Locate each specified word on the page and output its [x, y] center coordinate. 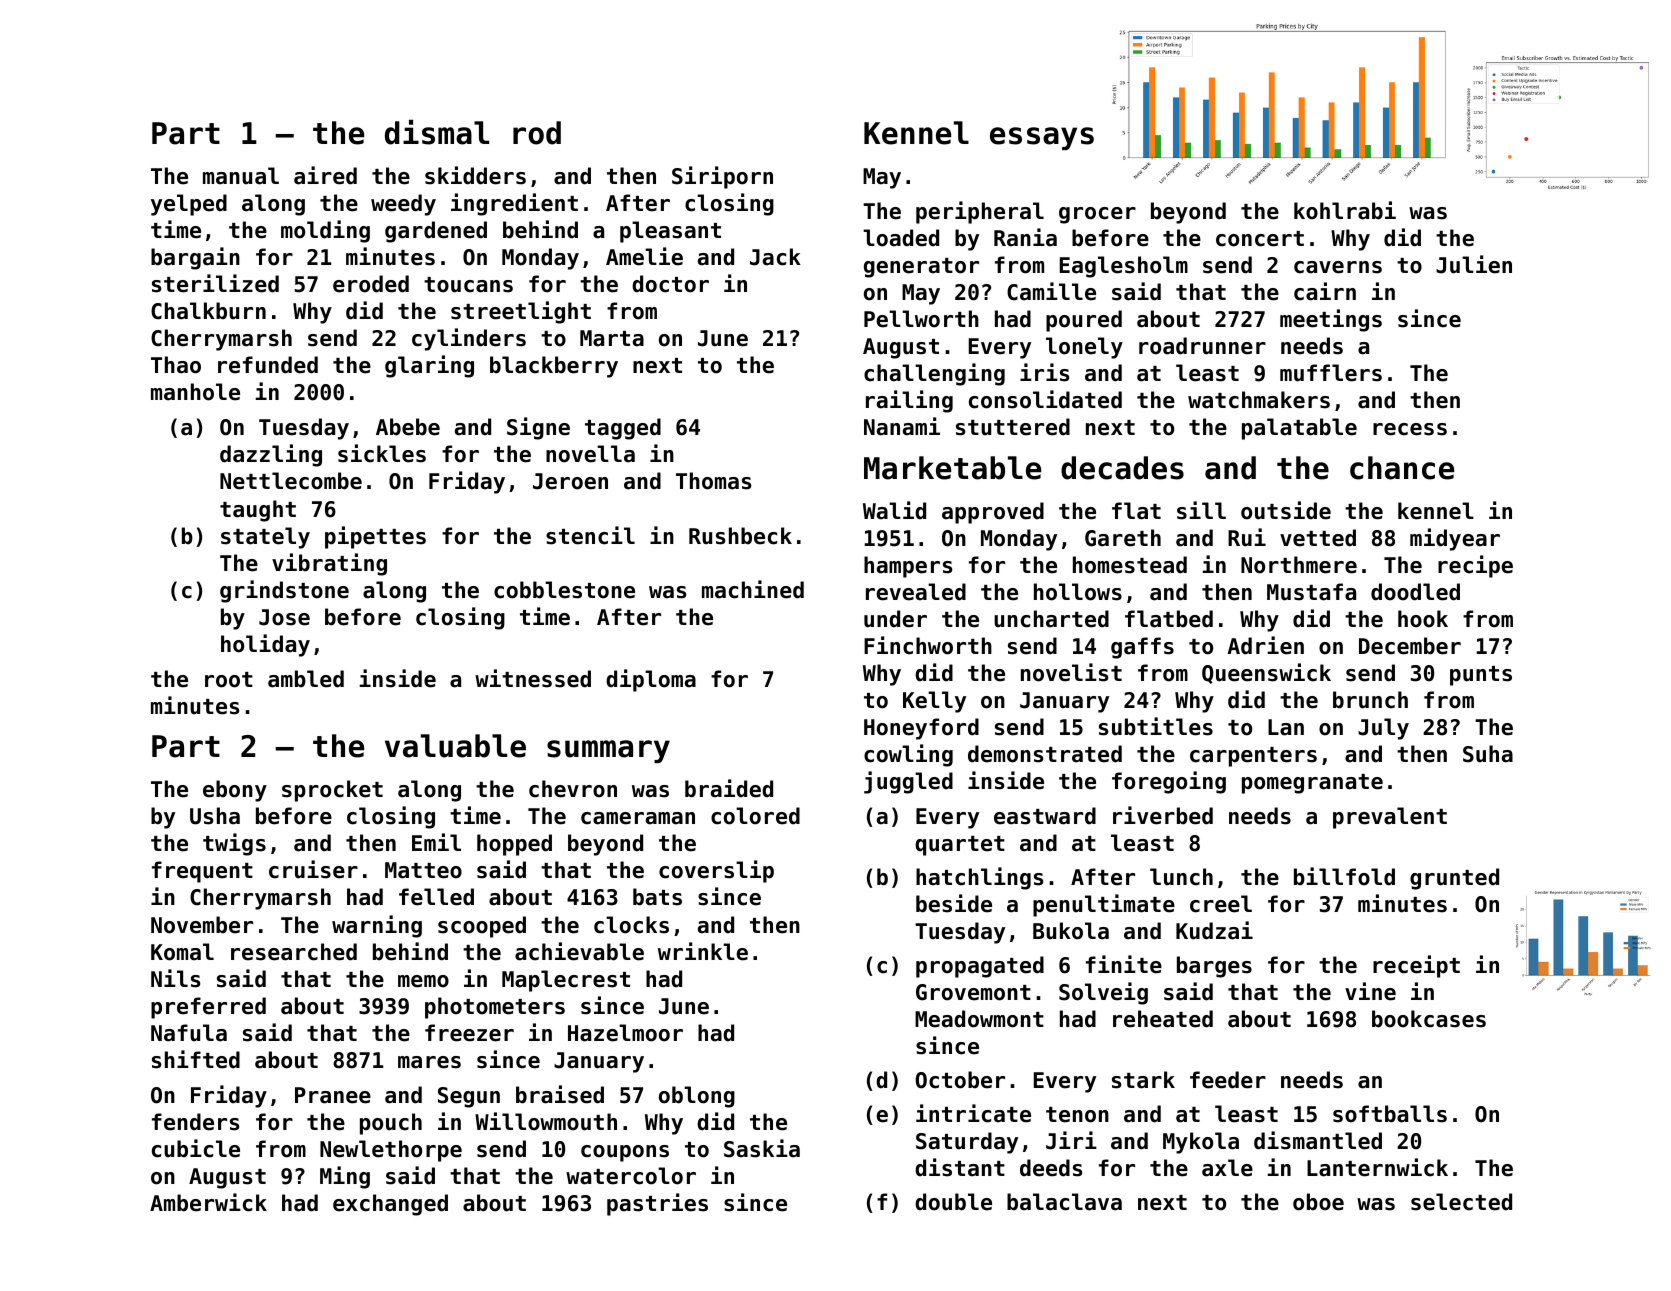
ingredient [514, 204]
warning [377, 926]
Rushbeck [740, 536]
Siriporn [722, 177]
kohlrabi [1345, 210]
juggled [908, 782]
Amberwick [208, 1202]
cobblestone [564, 590]
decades [1122, 468]
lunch [1181, 877]
